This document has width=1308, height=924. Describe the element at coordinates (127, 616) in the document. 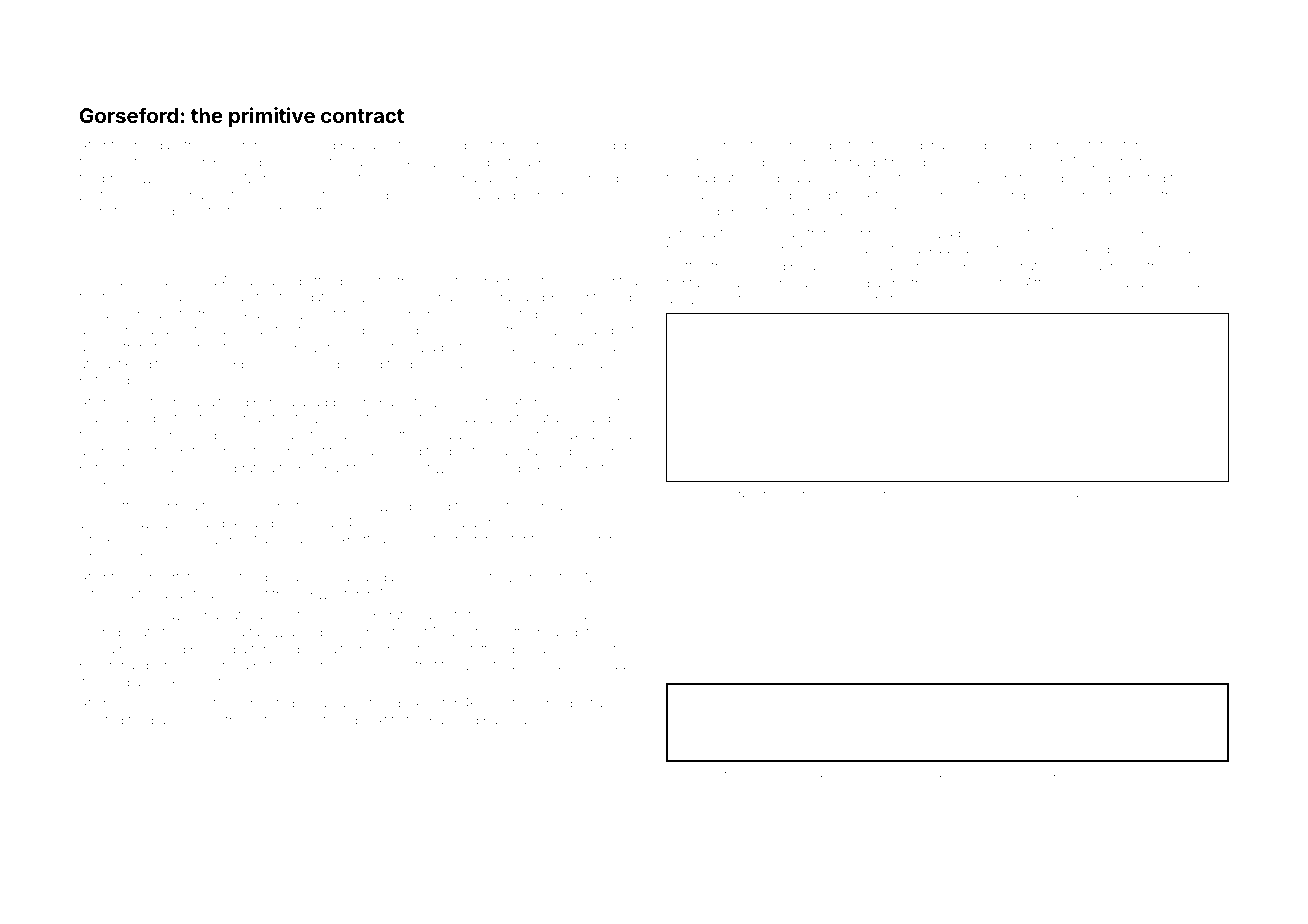

I see `Tuesday` at that location.
